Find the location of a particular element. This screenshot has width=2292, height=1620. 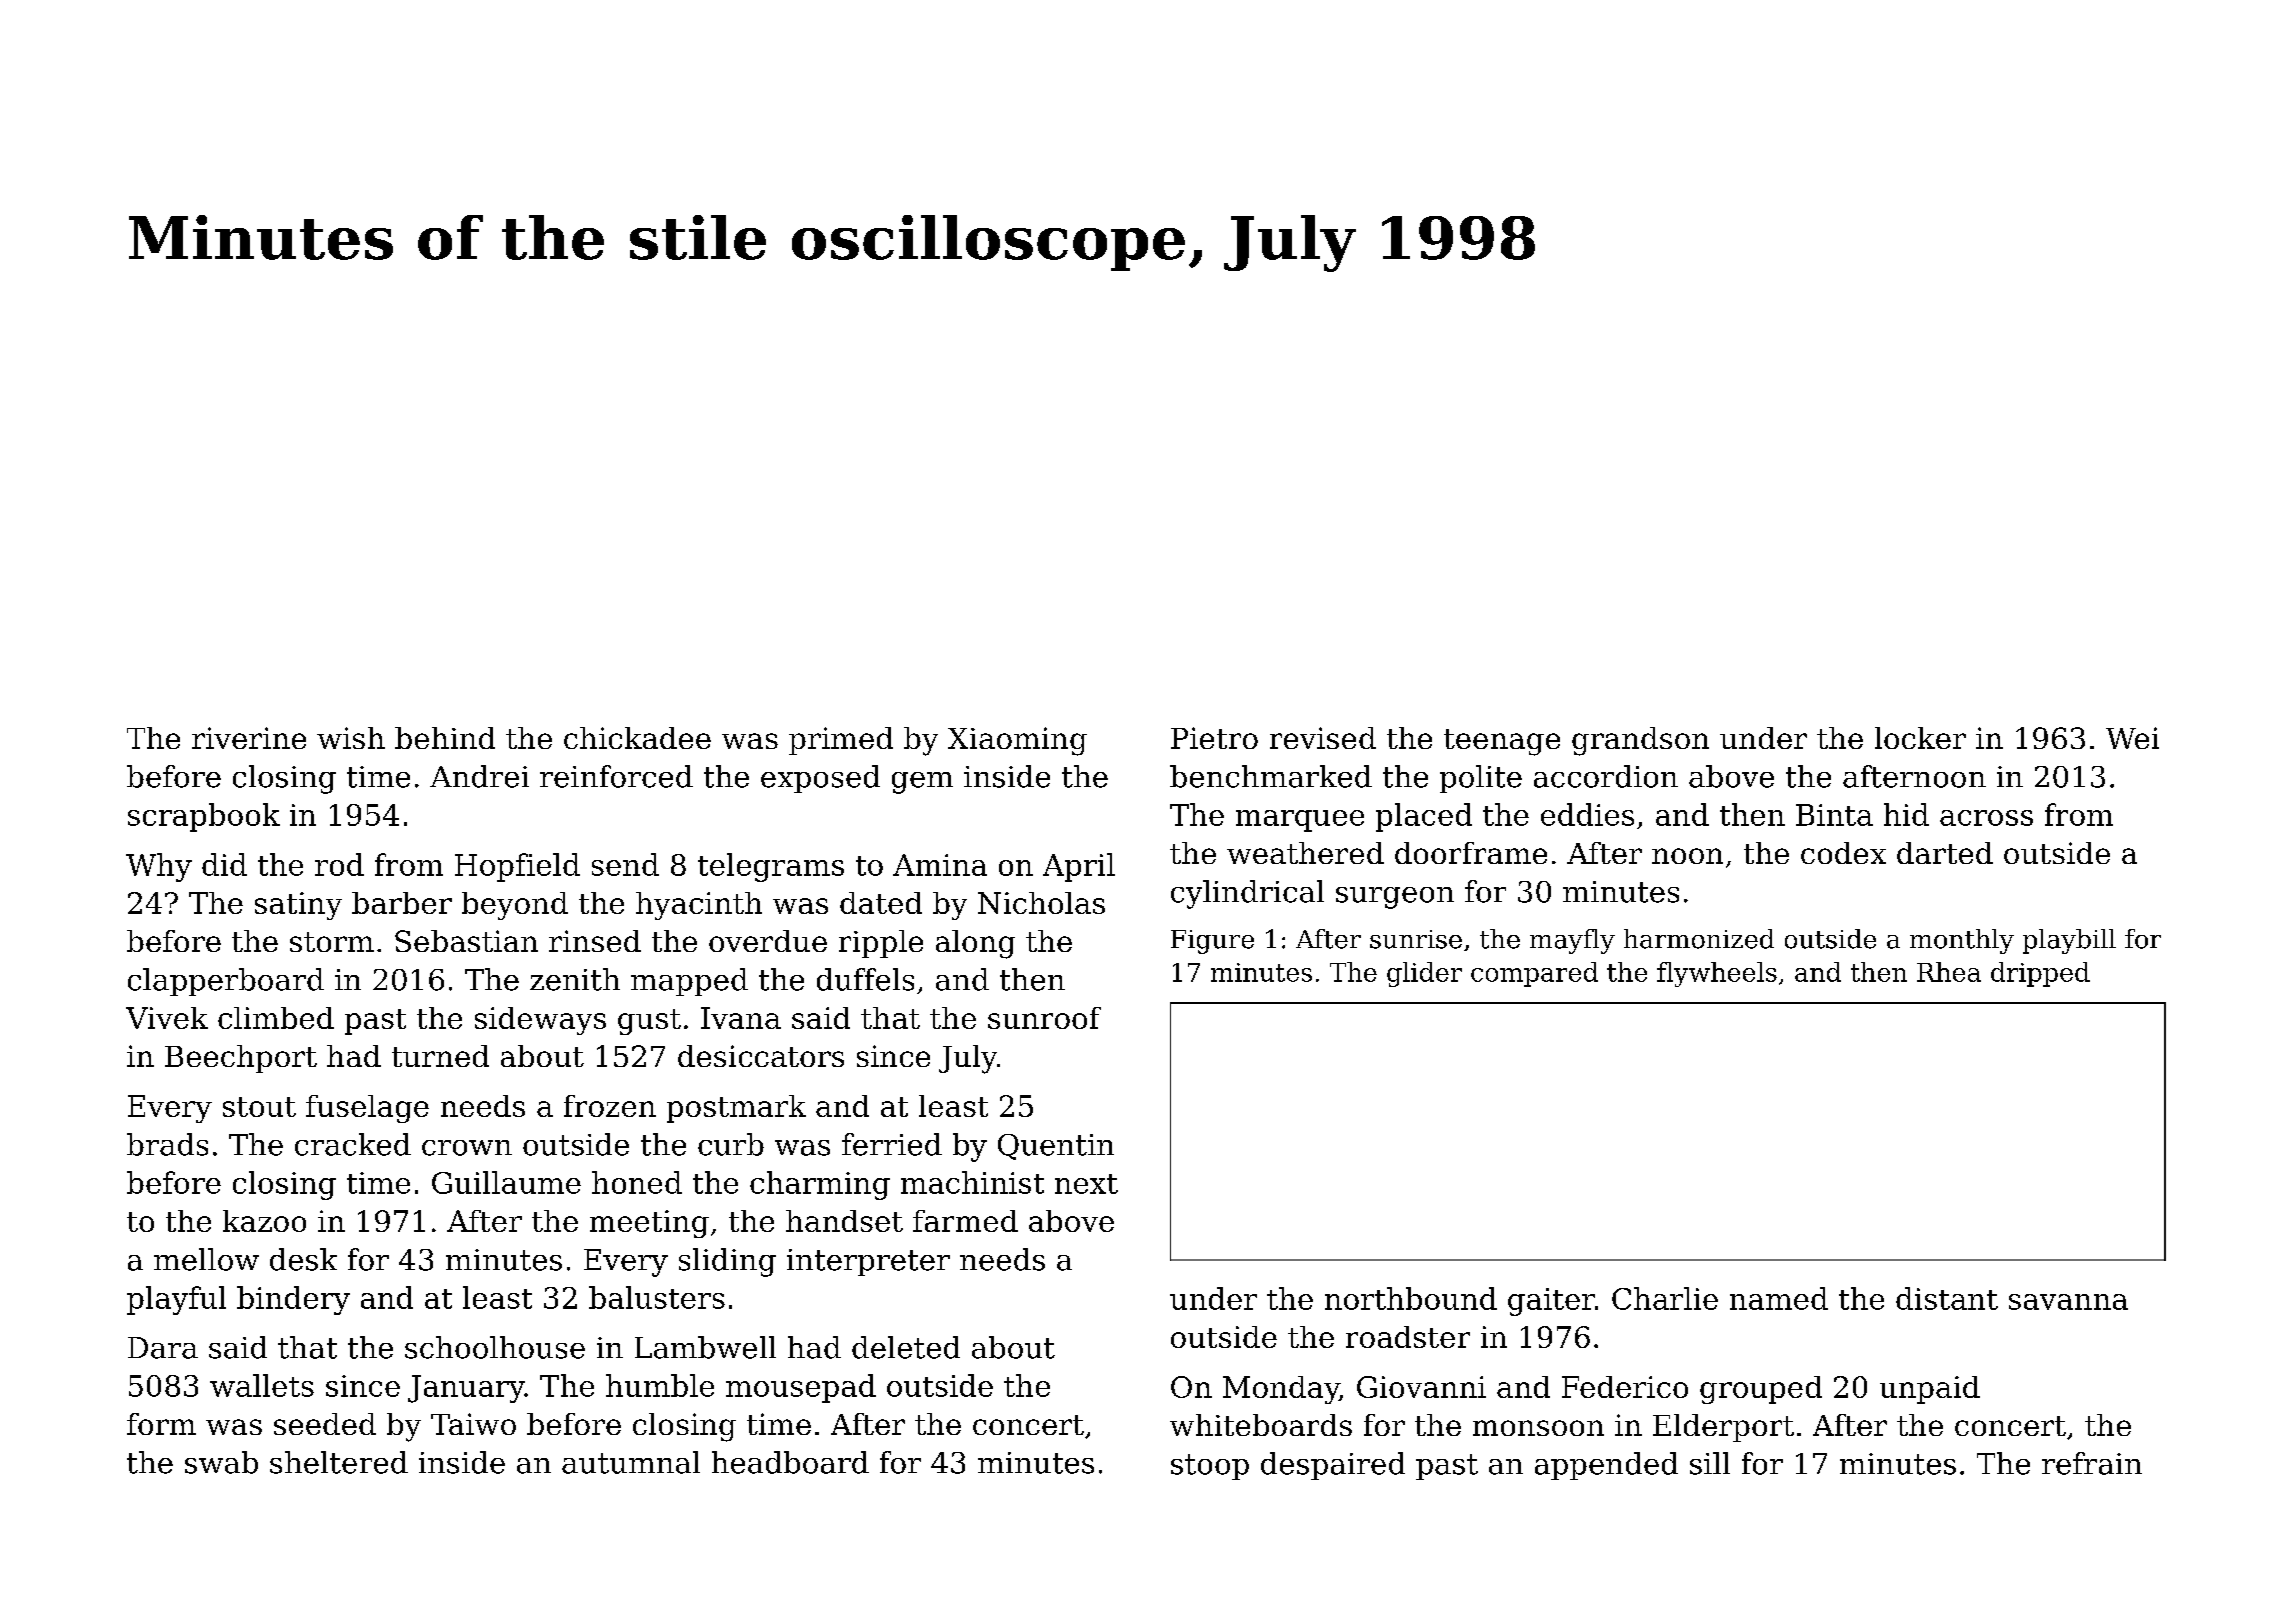

whiteboards is located at coordinates (1261, 1425).
